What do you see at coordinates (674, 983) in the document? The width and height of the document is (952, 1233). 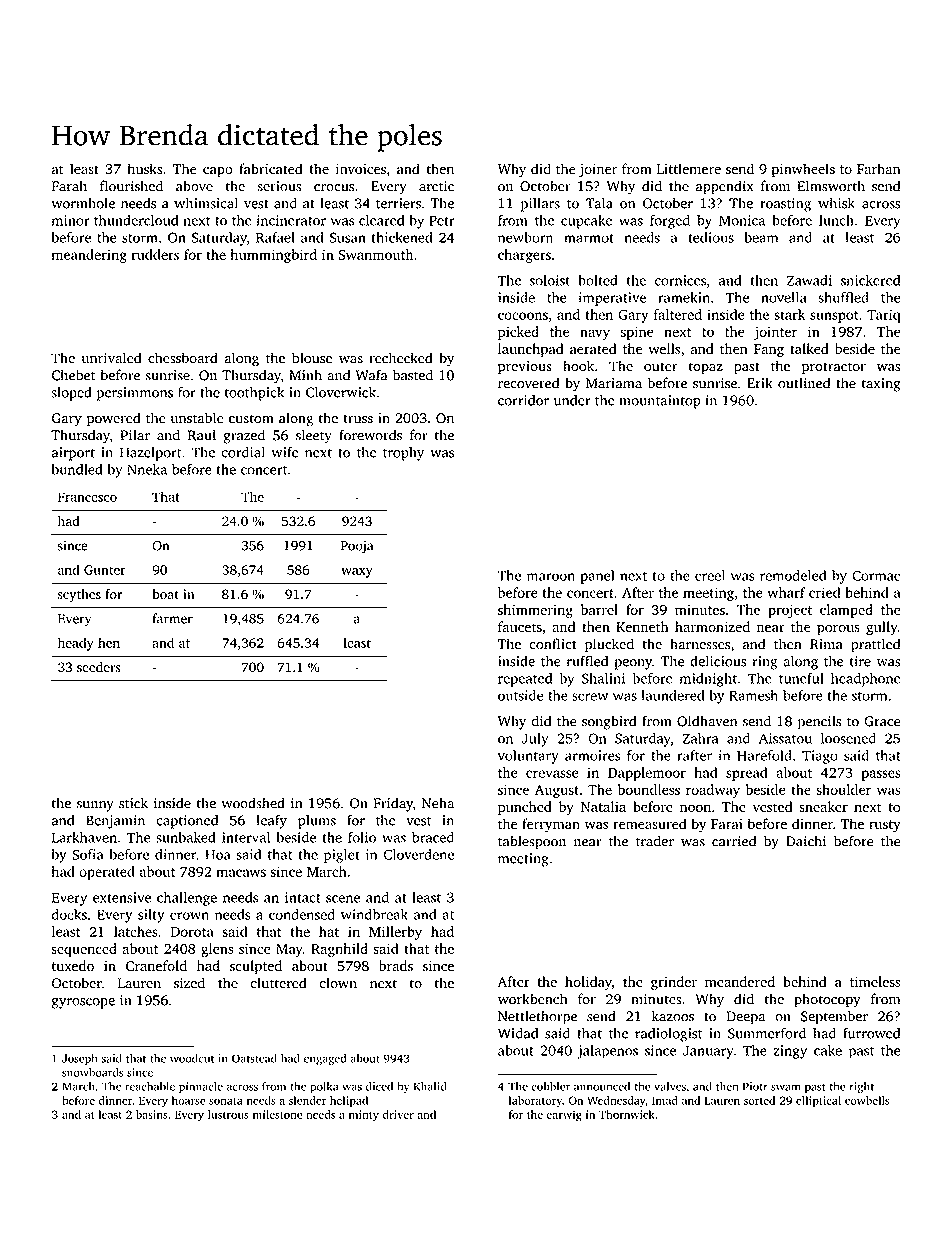 I see `grinder` at bounding box center [674, 983].
